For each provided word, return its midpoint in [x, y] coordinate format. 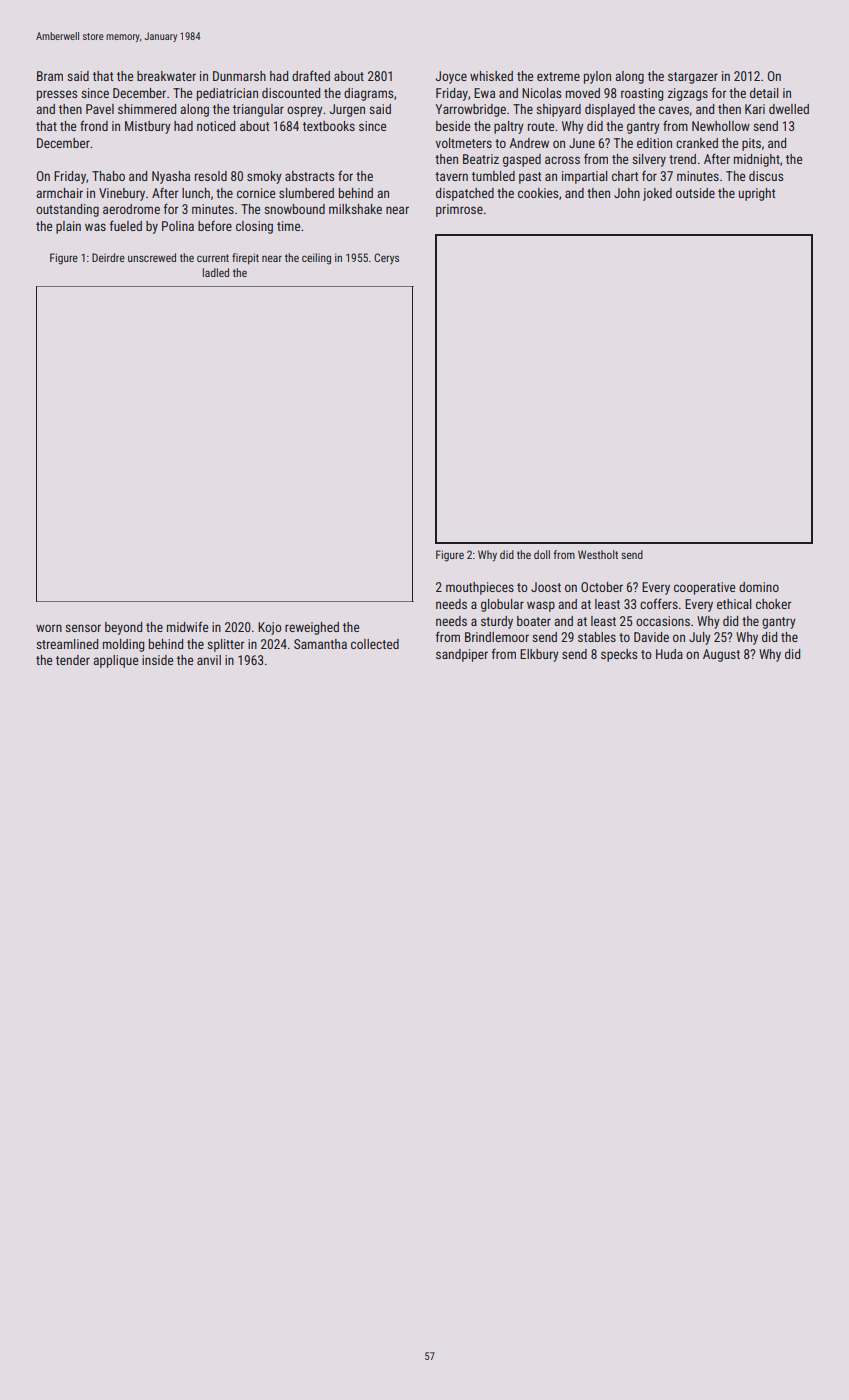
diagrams [368, 94]
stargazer [693, 78]
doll [542, 554]
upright [757, 194]
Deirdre [108, 257]
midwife [187, 626]
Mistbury [148, 127]
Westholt [598, 554]
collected [375, 644]
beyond [123, 628]
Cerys [386, 259]
